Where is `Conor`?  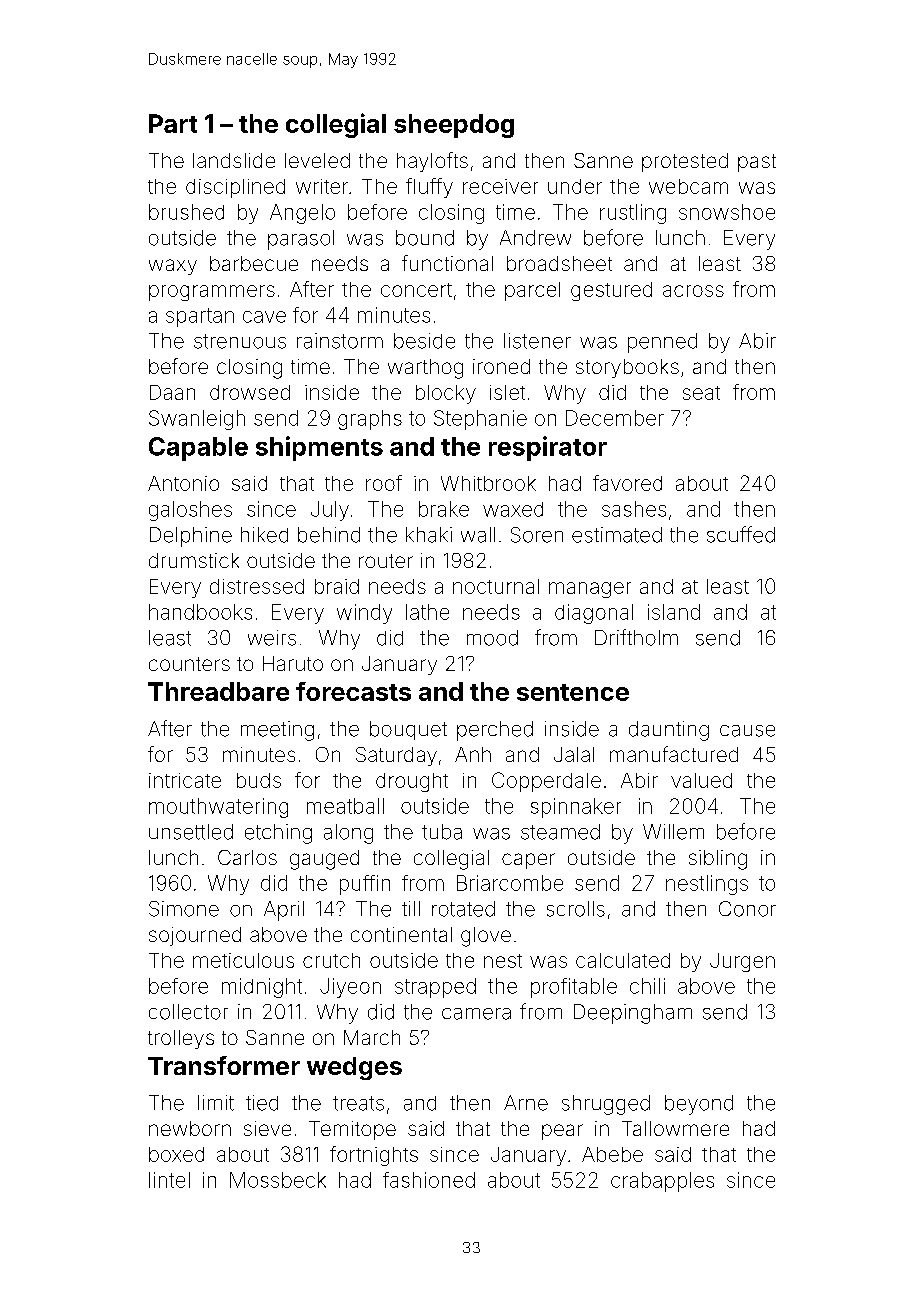 Conor is located at coordinates (747, 909).
